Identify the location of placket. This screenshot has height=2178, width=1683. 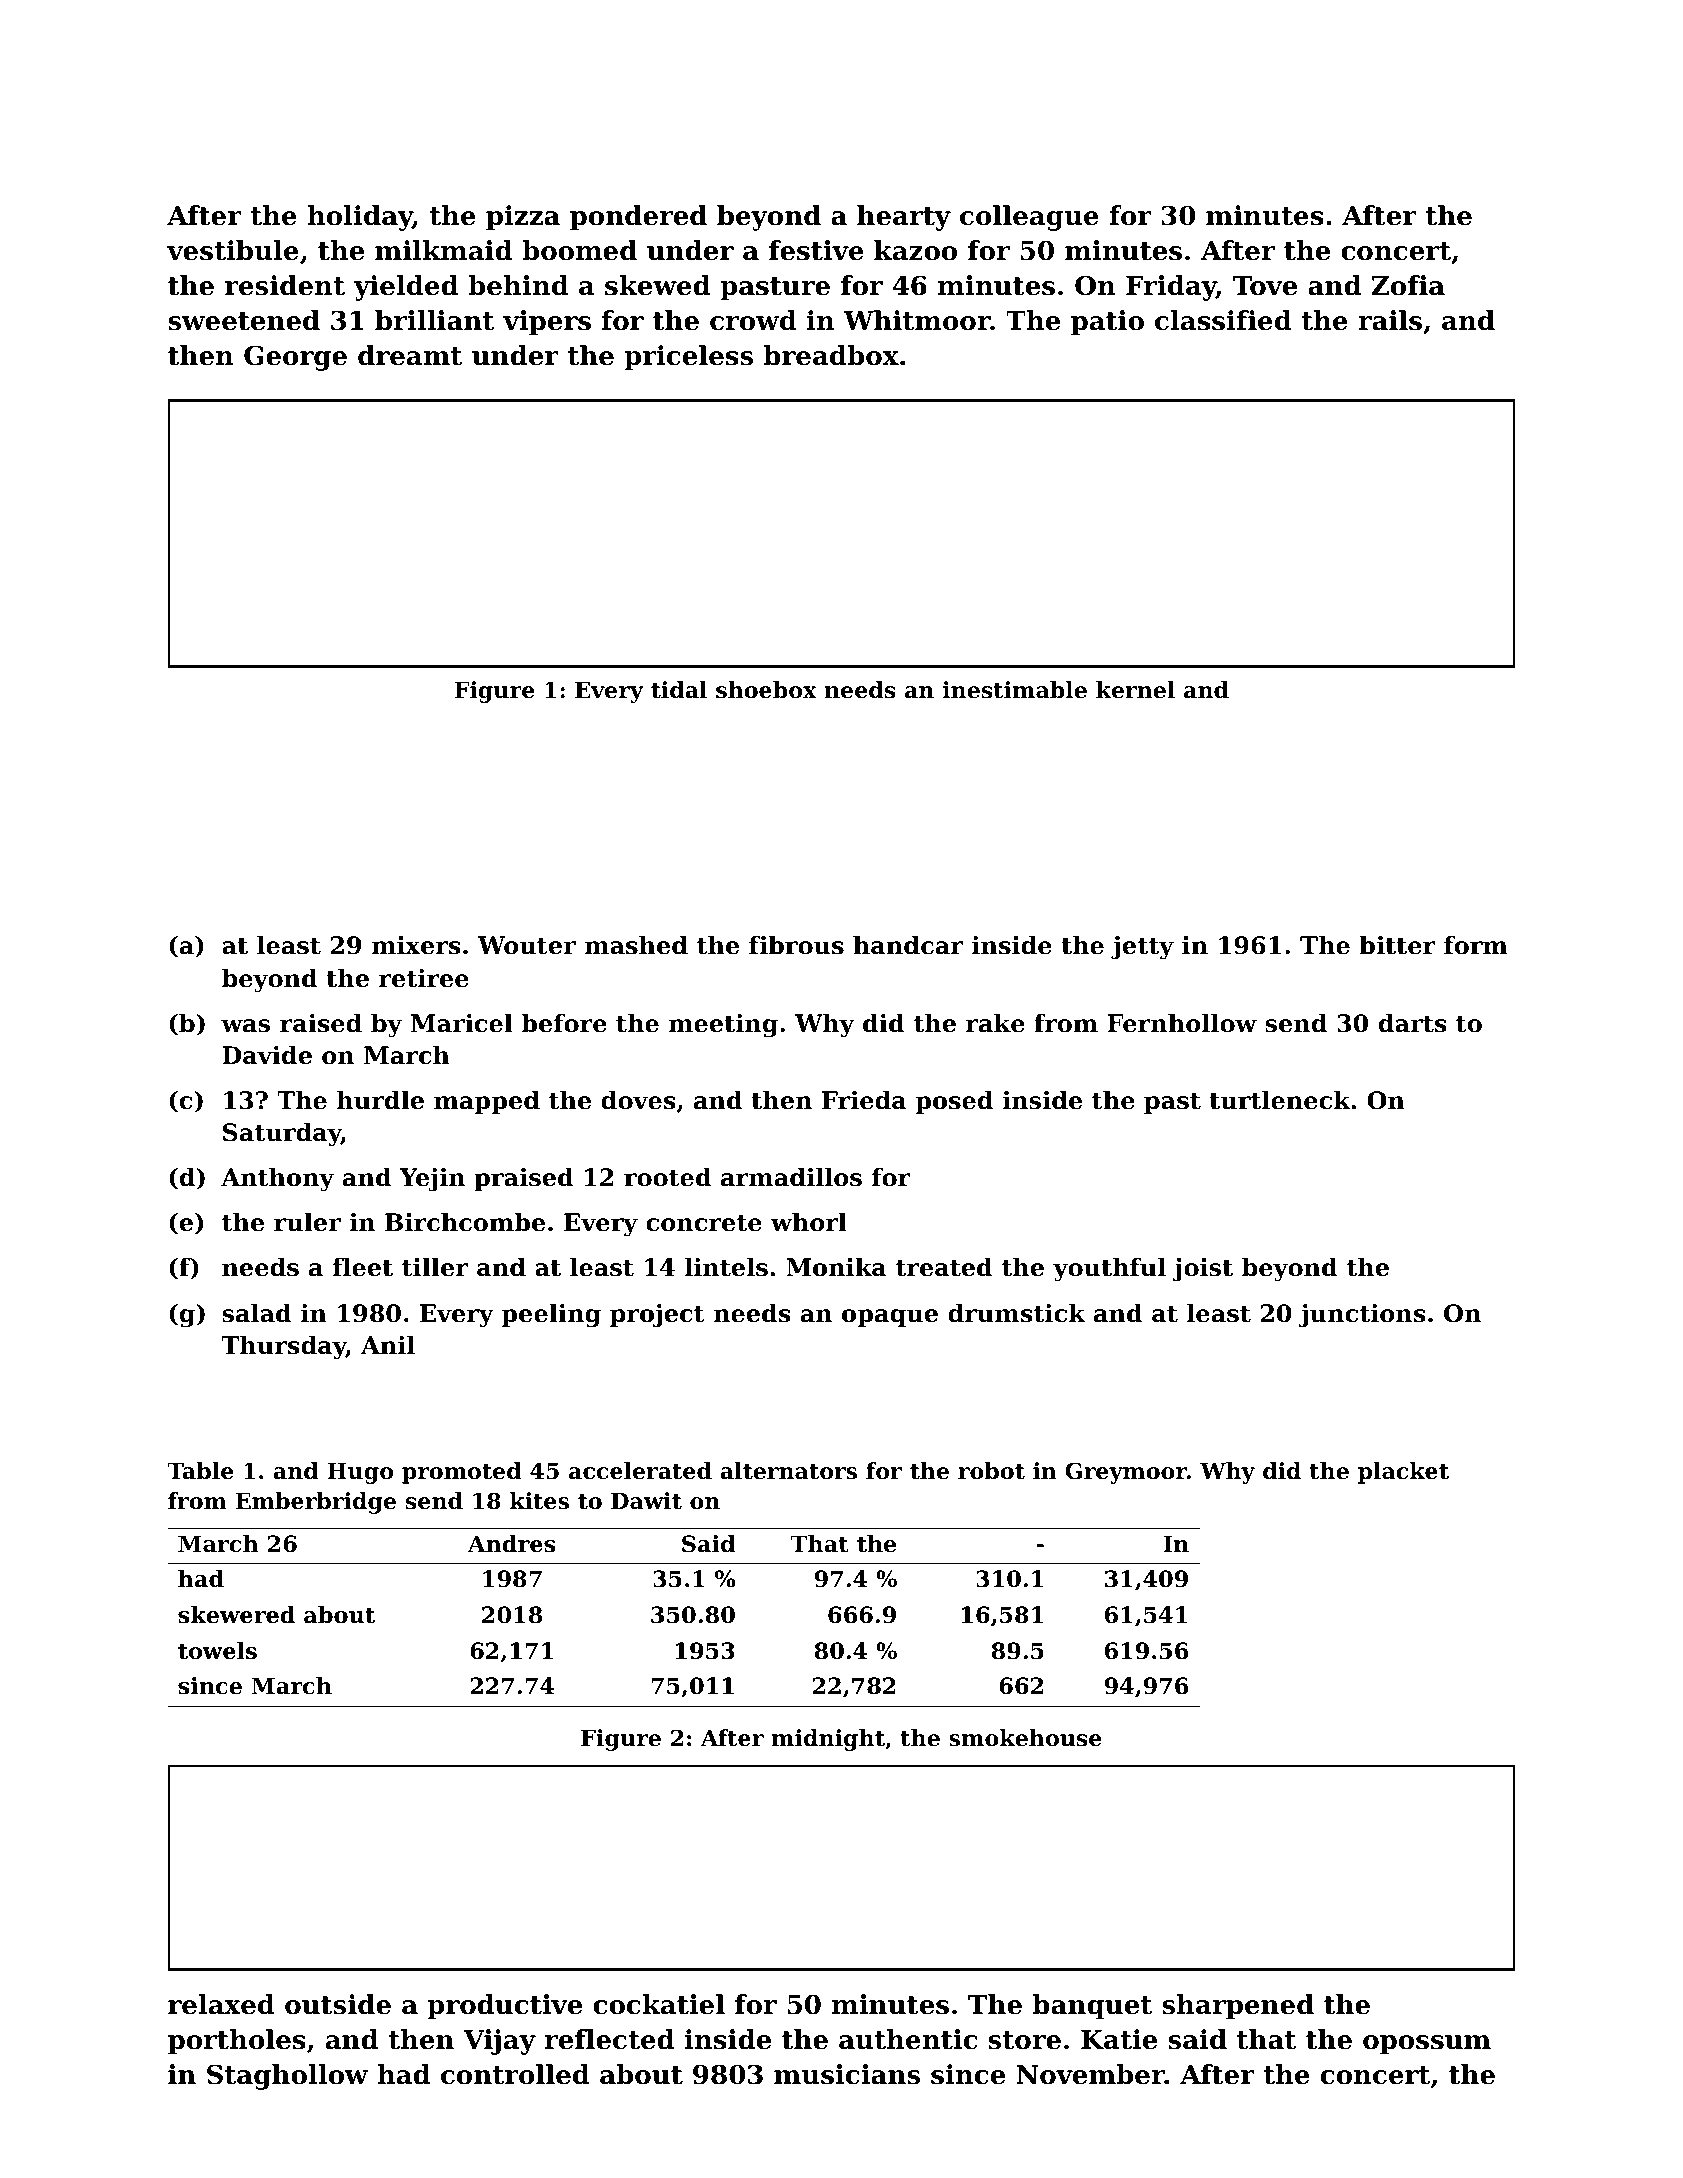
(1403, 1473).
